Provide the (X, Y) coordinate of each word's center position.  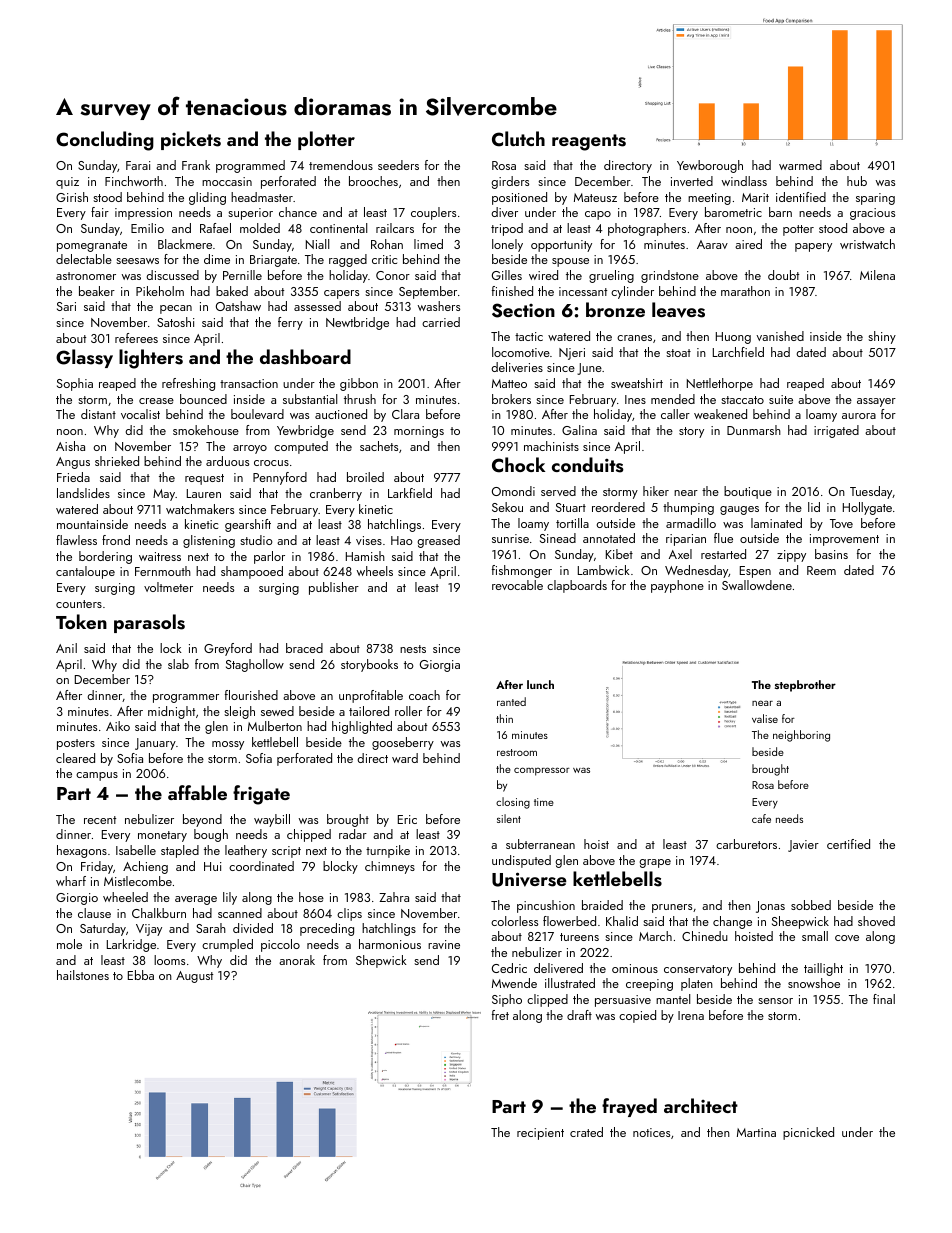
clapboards (577, 586)
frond (116, 540)
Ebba (141, 975)
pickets (191, 140)
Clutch (518, 139)
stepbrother (805, 686)
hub (857, 181)
